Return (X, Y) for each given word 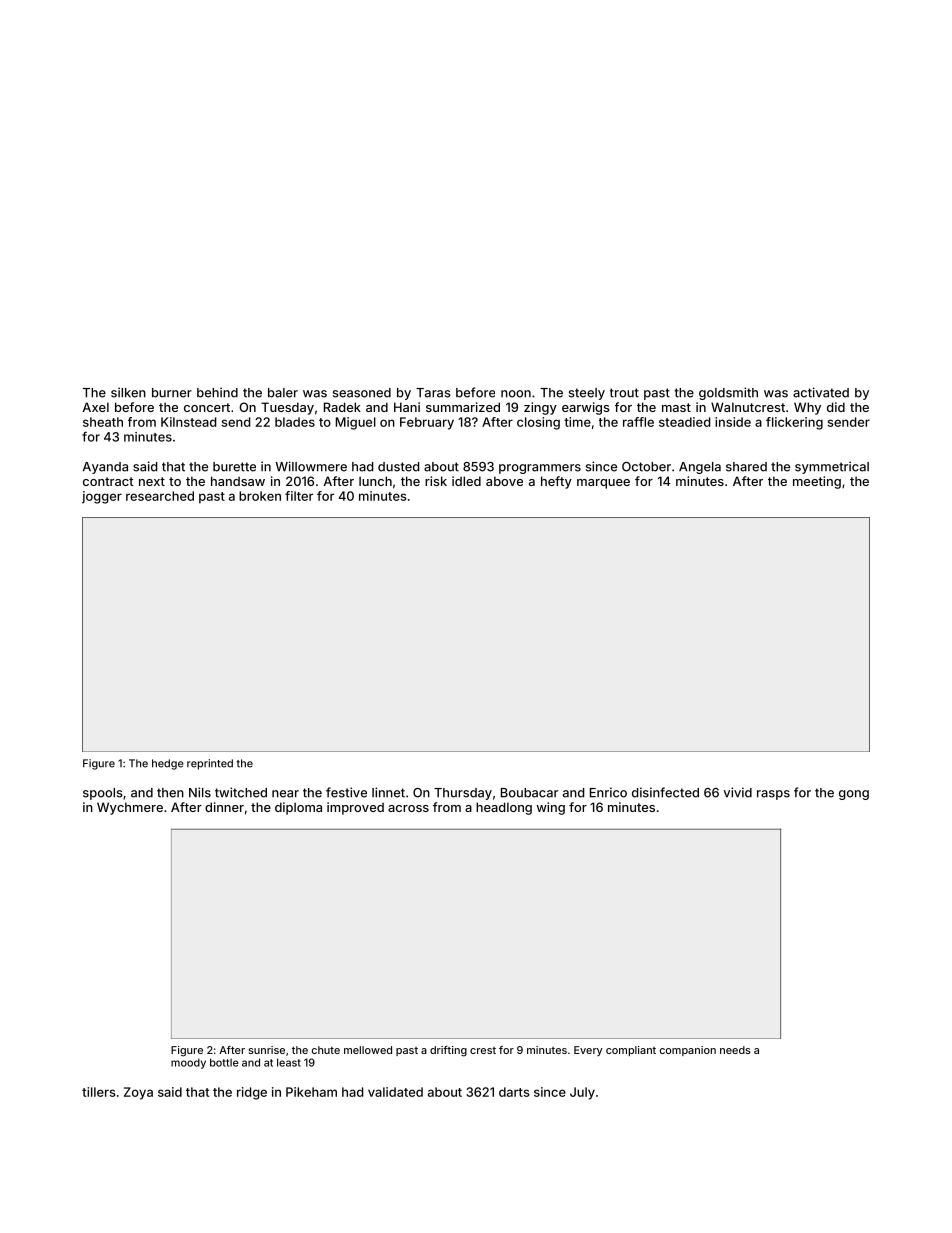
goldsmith (728, 393)
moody (188, 1063)
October (646, 467)
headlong (504, 808)
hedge (168, 764)
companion (688, 1051)
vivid (737, 792)
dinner (224, 807)
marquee (603, 484)
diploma (298, 808)
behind (217, 392)
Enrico (608, 792)
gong (854, 795)
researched (160, 496)
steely (587, 394)
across (408, 808)
